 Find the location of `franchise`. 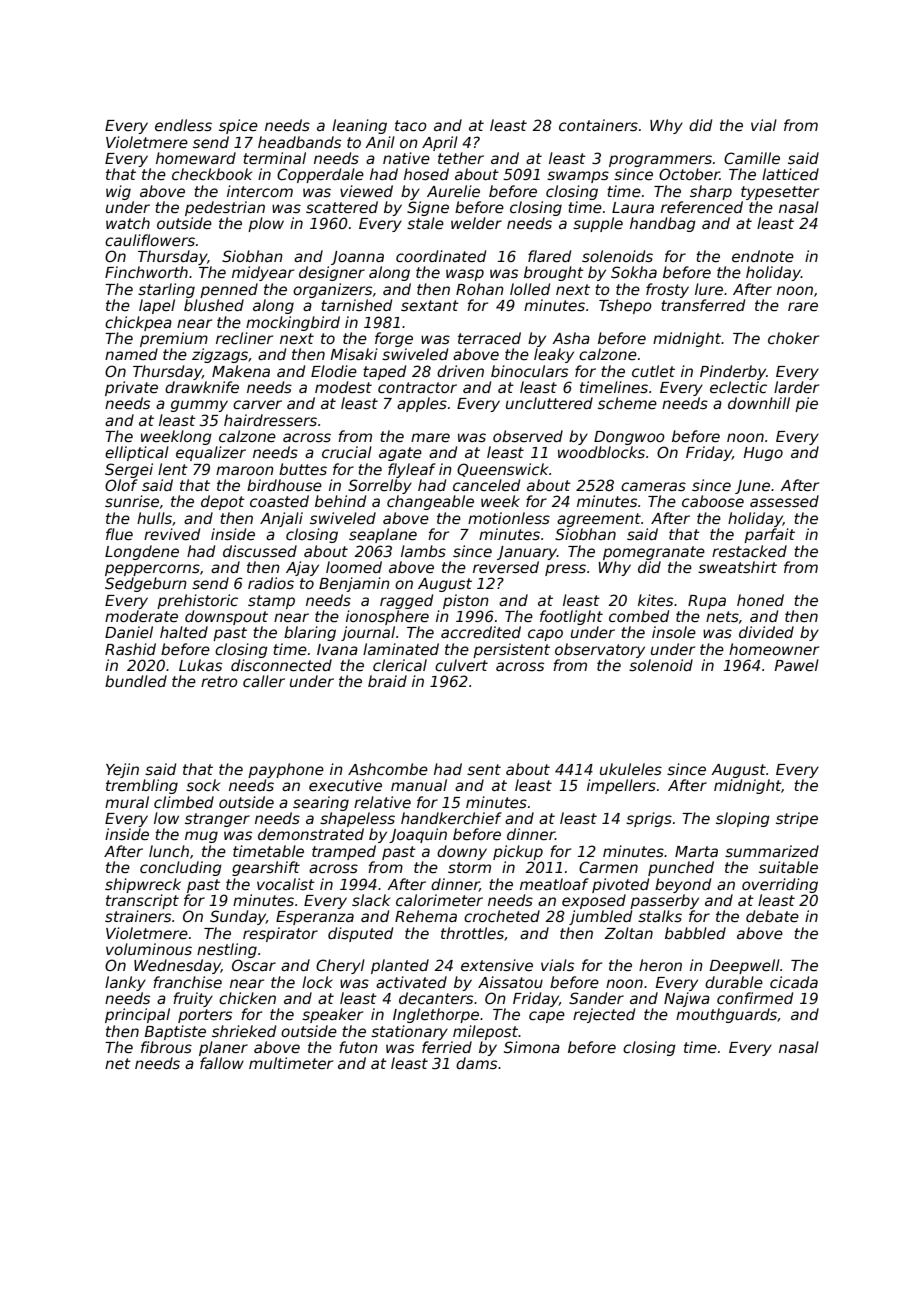

franchise is located at coordinates (187, 982).
